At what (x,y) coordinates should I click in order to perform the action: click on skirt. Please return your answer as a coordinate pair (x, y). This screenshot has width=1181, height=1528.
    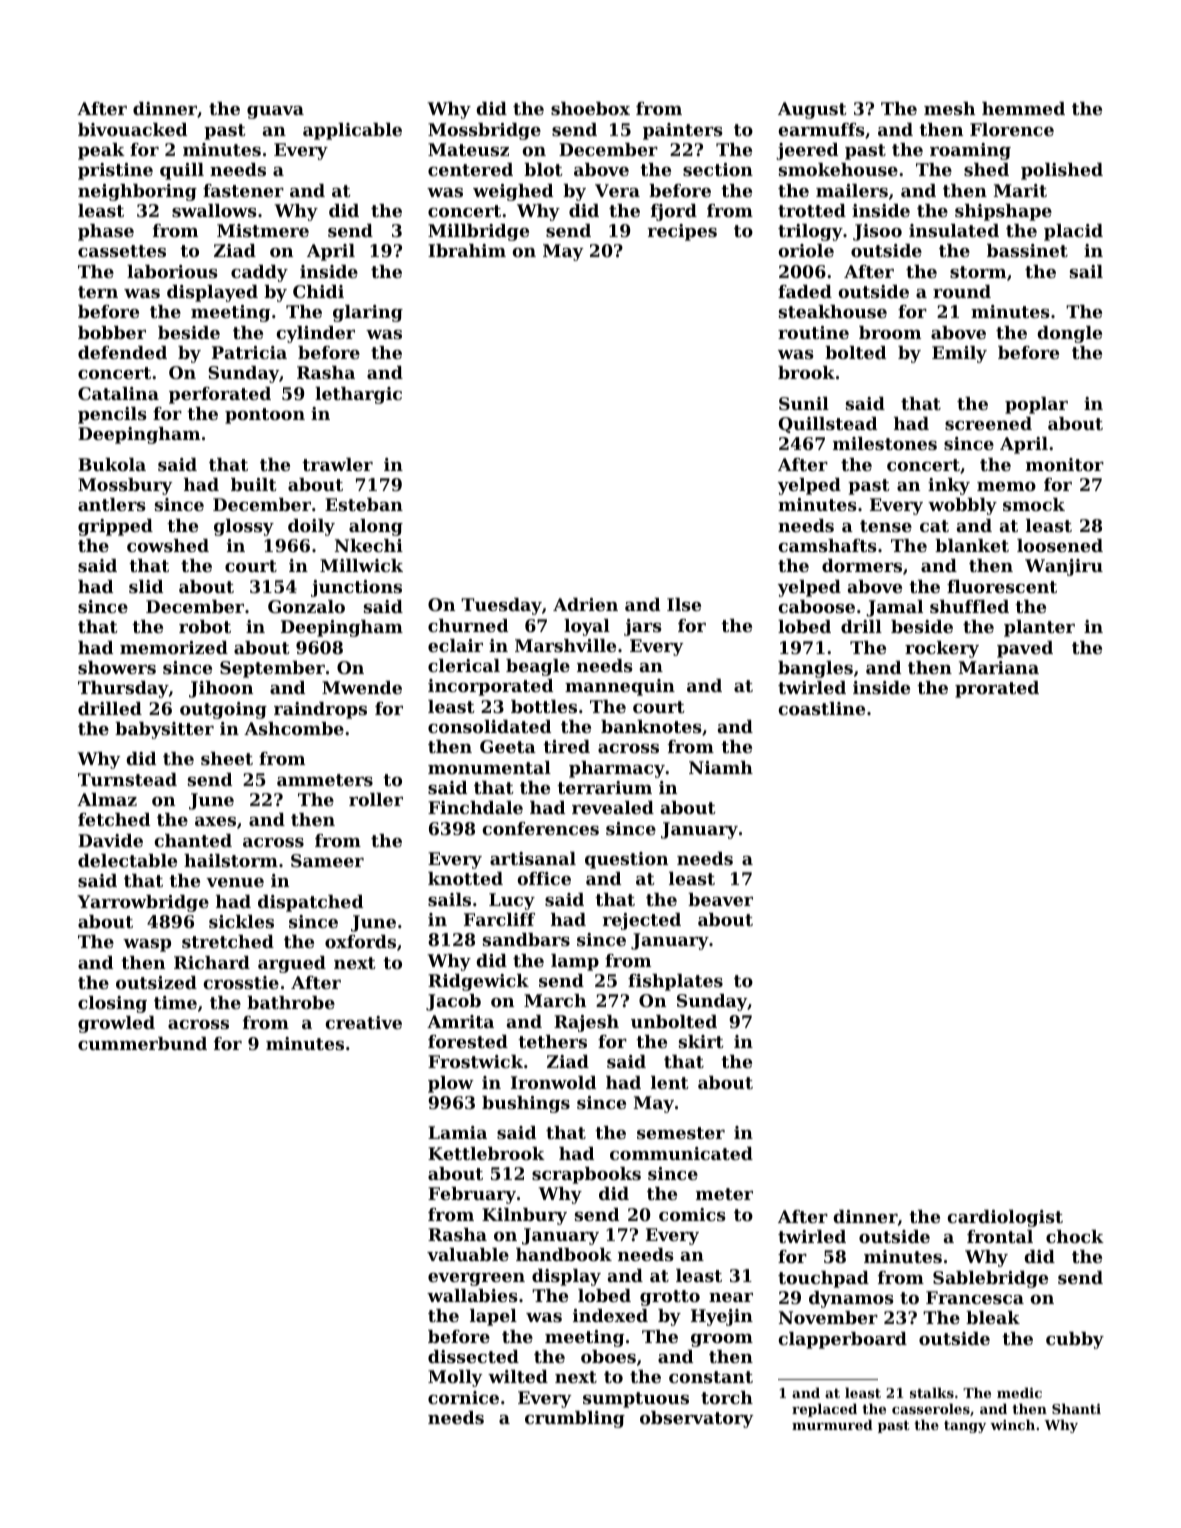
    Looking at the image, I should click on (701, 1041).
